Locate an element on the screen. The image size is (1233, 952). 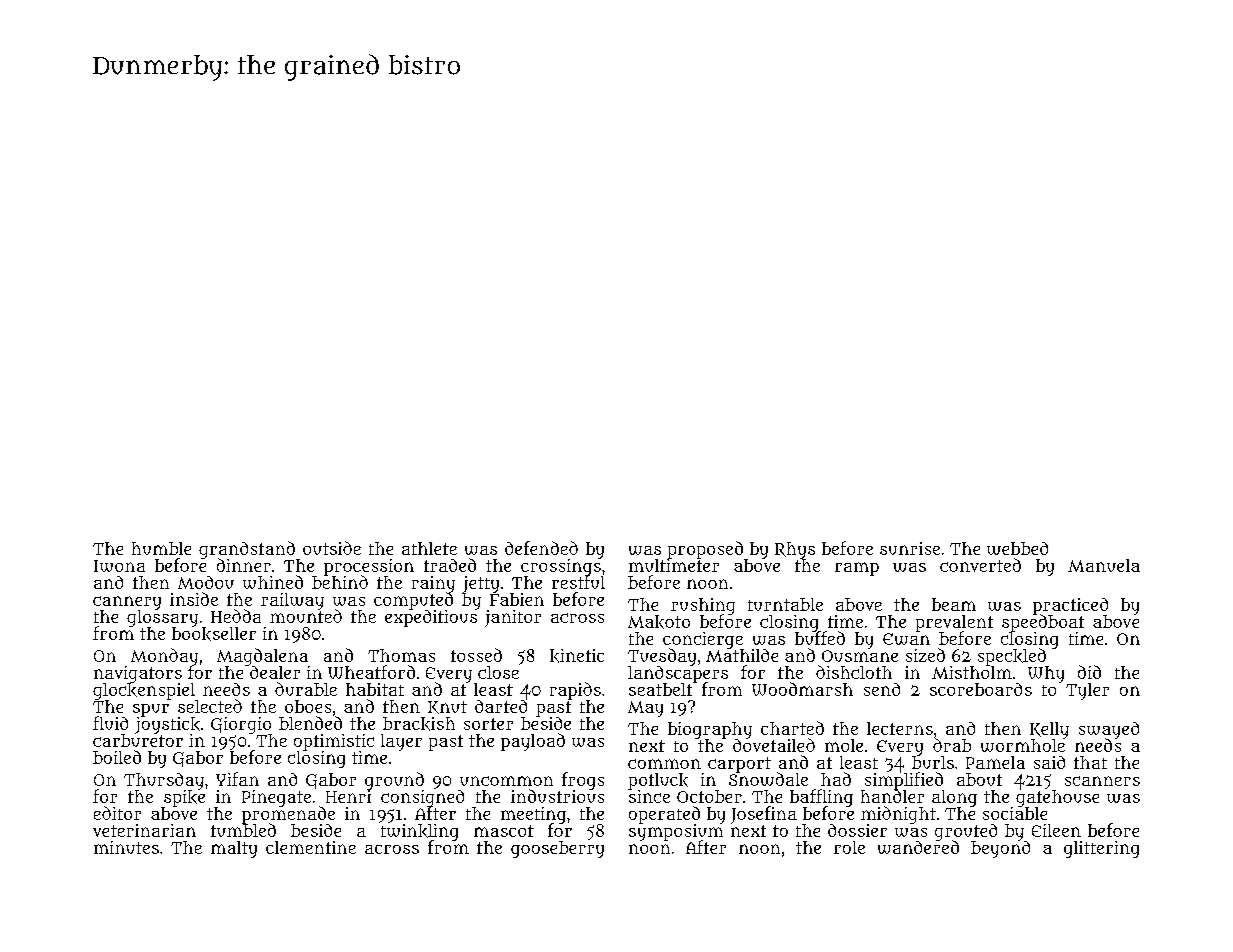
veterinarian is located at coordinates (144, 830).
